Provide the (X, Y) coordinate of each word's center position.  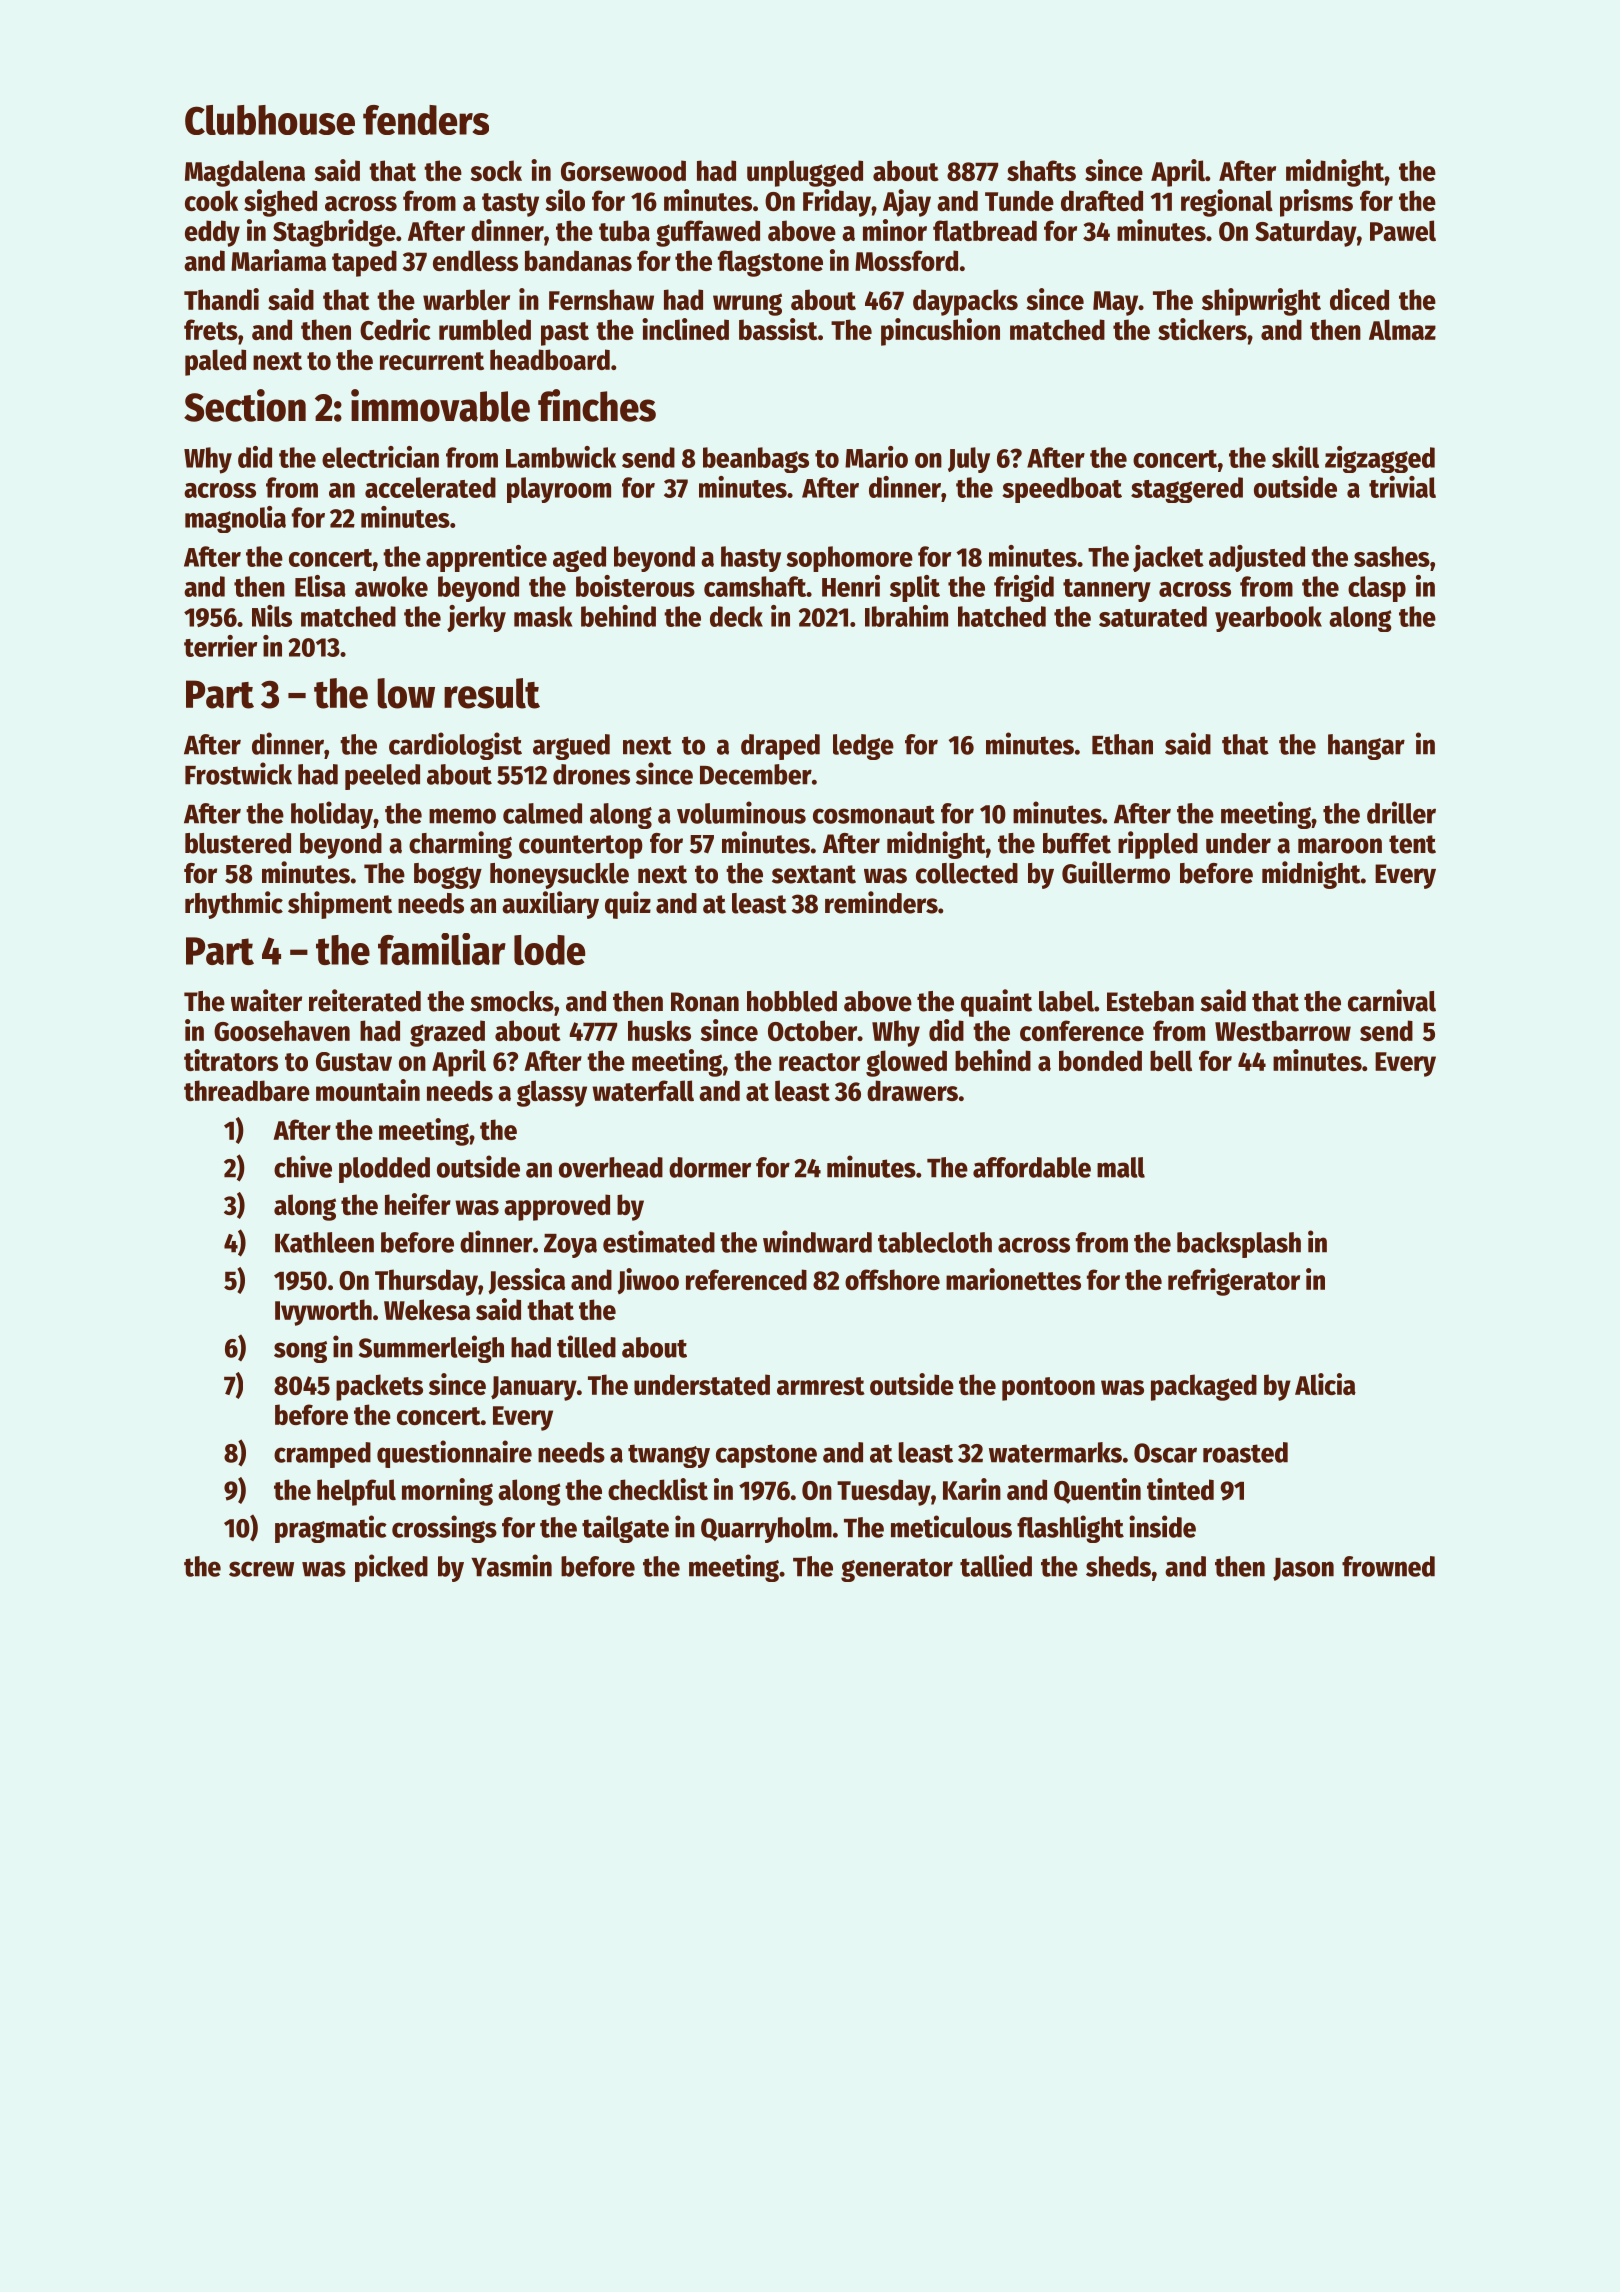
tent (1412, 844)
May (1115, 303)
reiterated (365, 1000)
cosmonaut (874, 814)
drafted (1102, 200)
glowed (906, 1063)
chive (303, 1166)
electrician (380, 457)
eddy (212, 233)
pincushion (940, 332)
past (565, 334)
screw (261, 1569)
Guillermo (1116, 872)
